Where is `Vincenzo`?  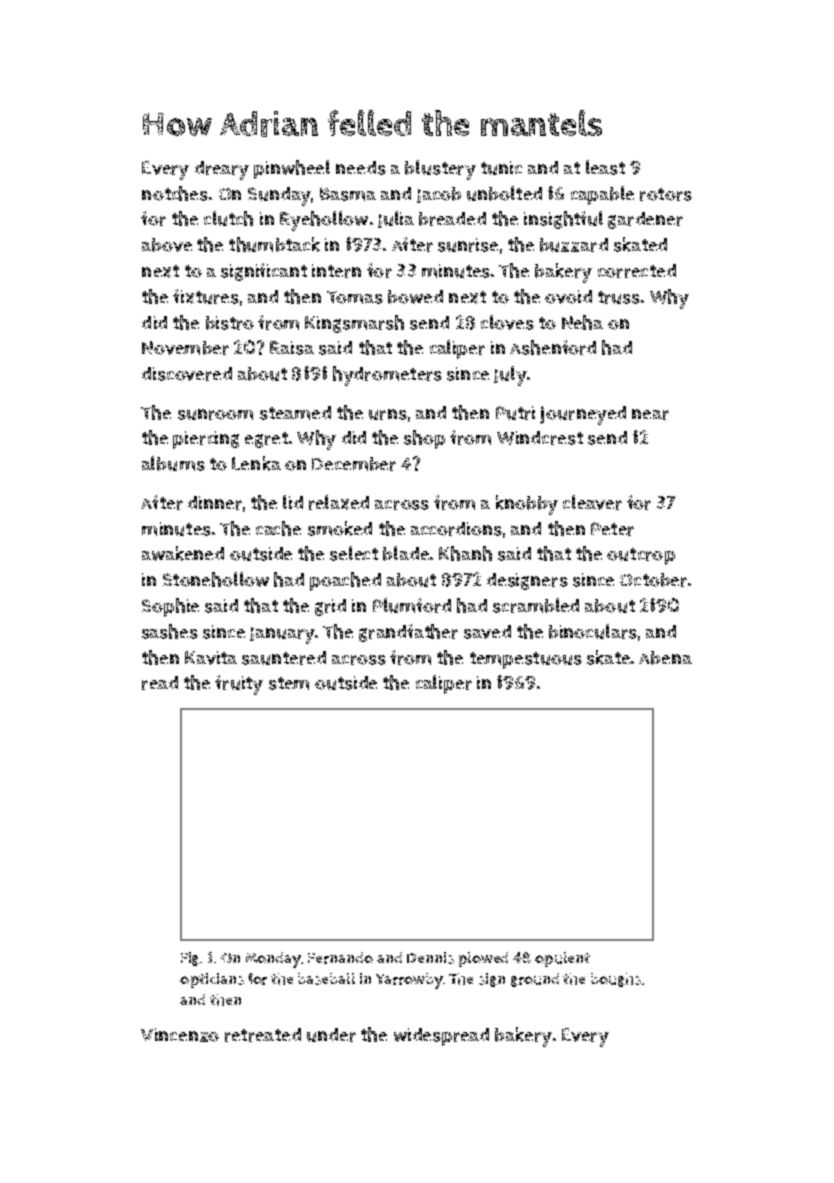
Vincenzo is located at coordinates (180, 1035).
